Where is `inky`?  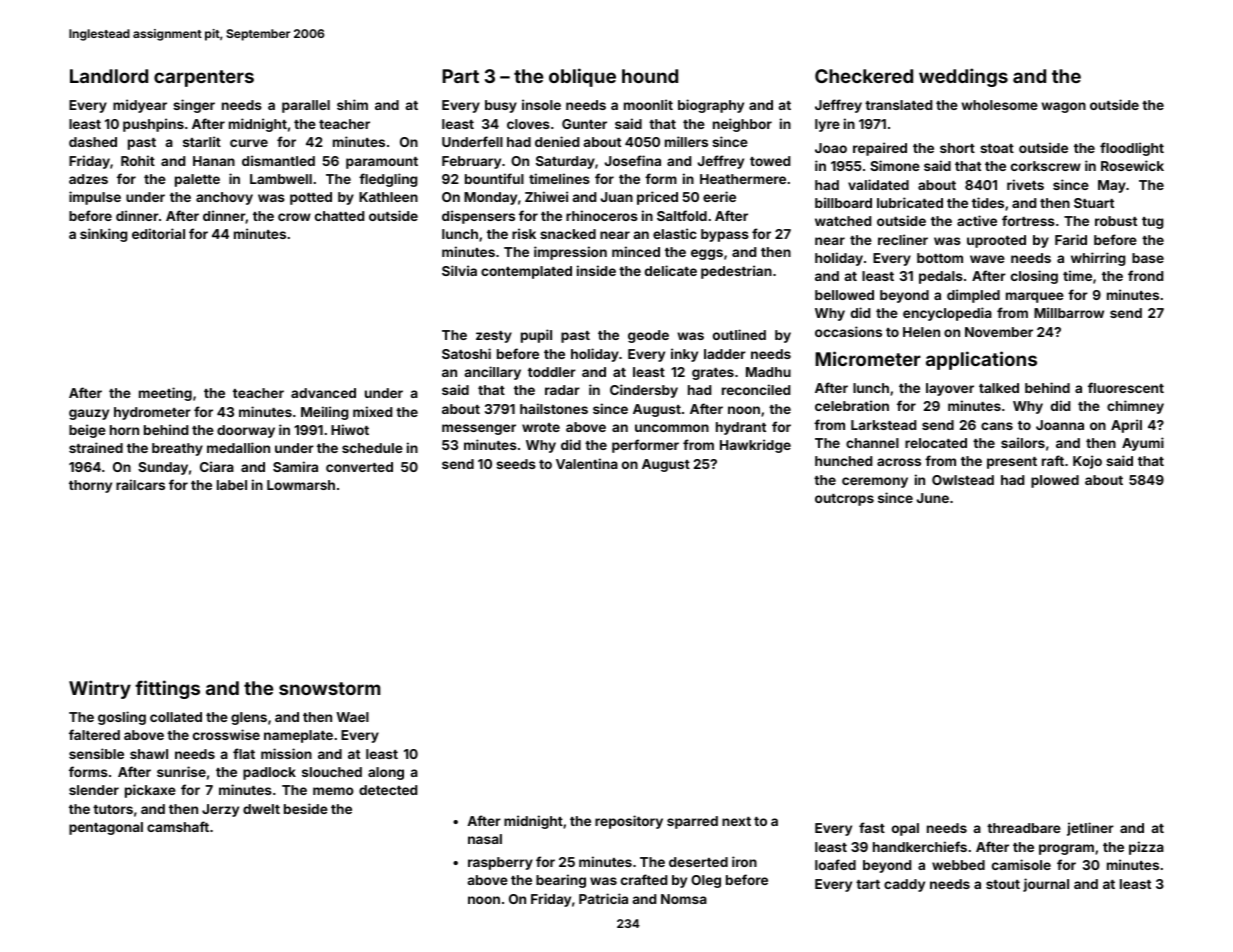
inky is located at coordinates (684, 355).
